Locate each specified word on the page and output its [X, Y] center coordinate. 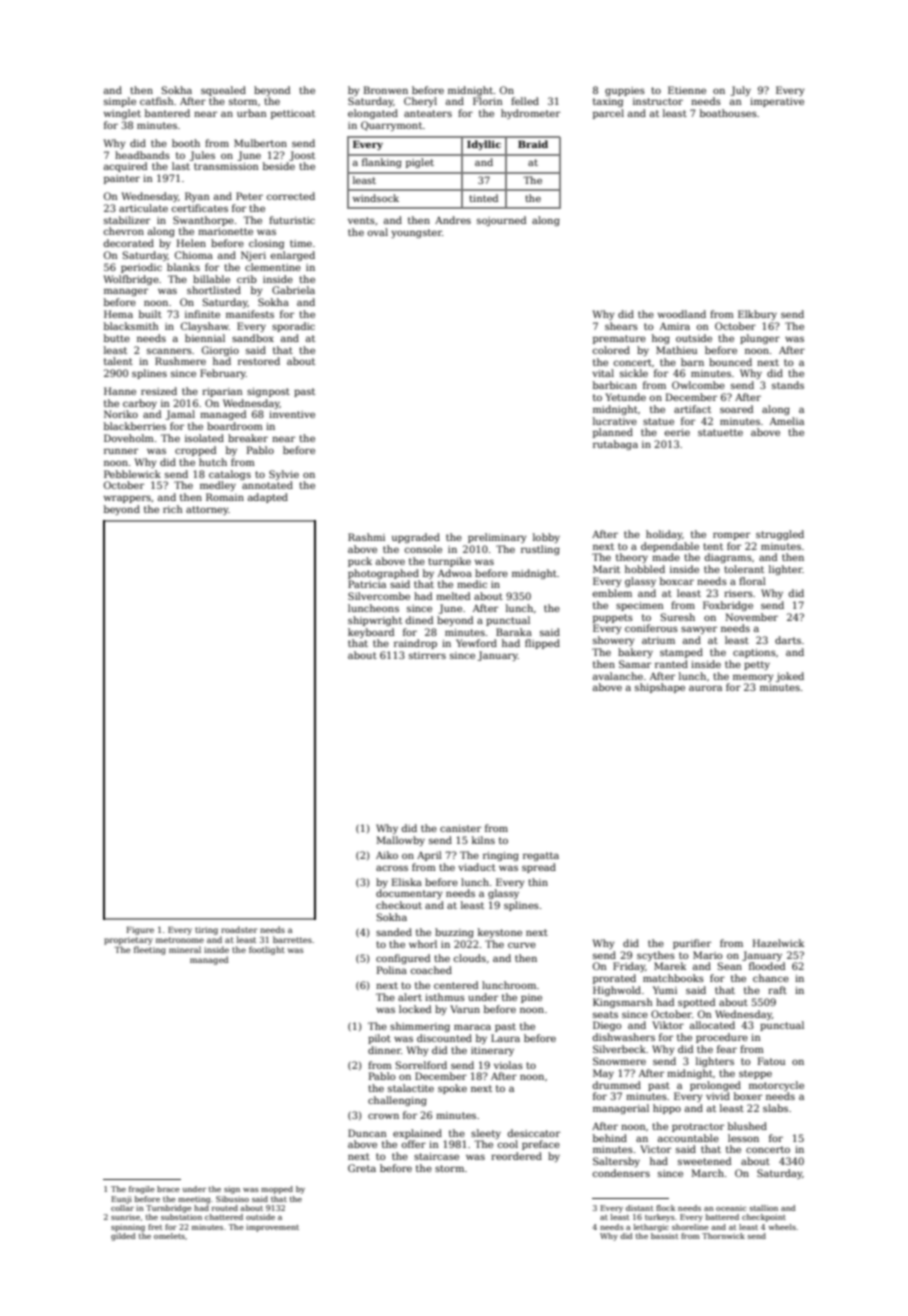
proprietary [128, 941]
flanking [382, 163]
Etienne [687, 90]
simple [120, 102]
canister [460, 828]
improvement [272, 1228]
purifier [692, 944]
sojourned [501, 221]
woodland [682, 314]
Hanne [120, 391]
